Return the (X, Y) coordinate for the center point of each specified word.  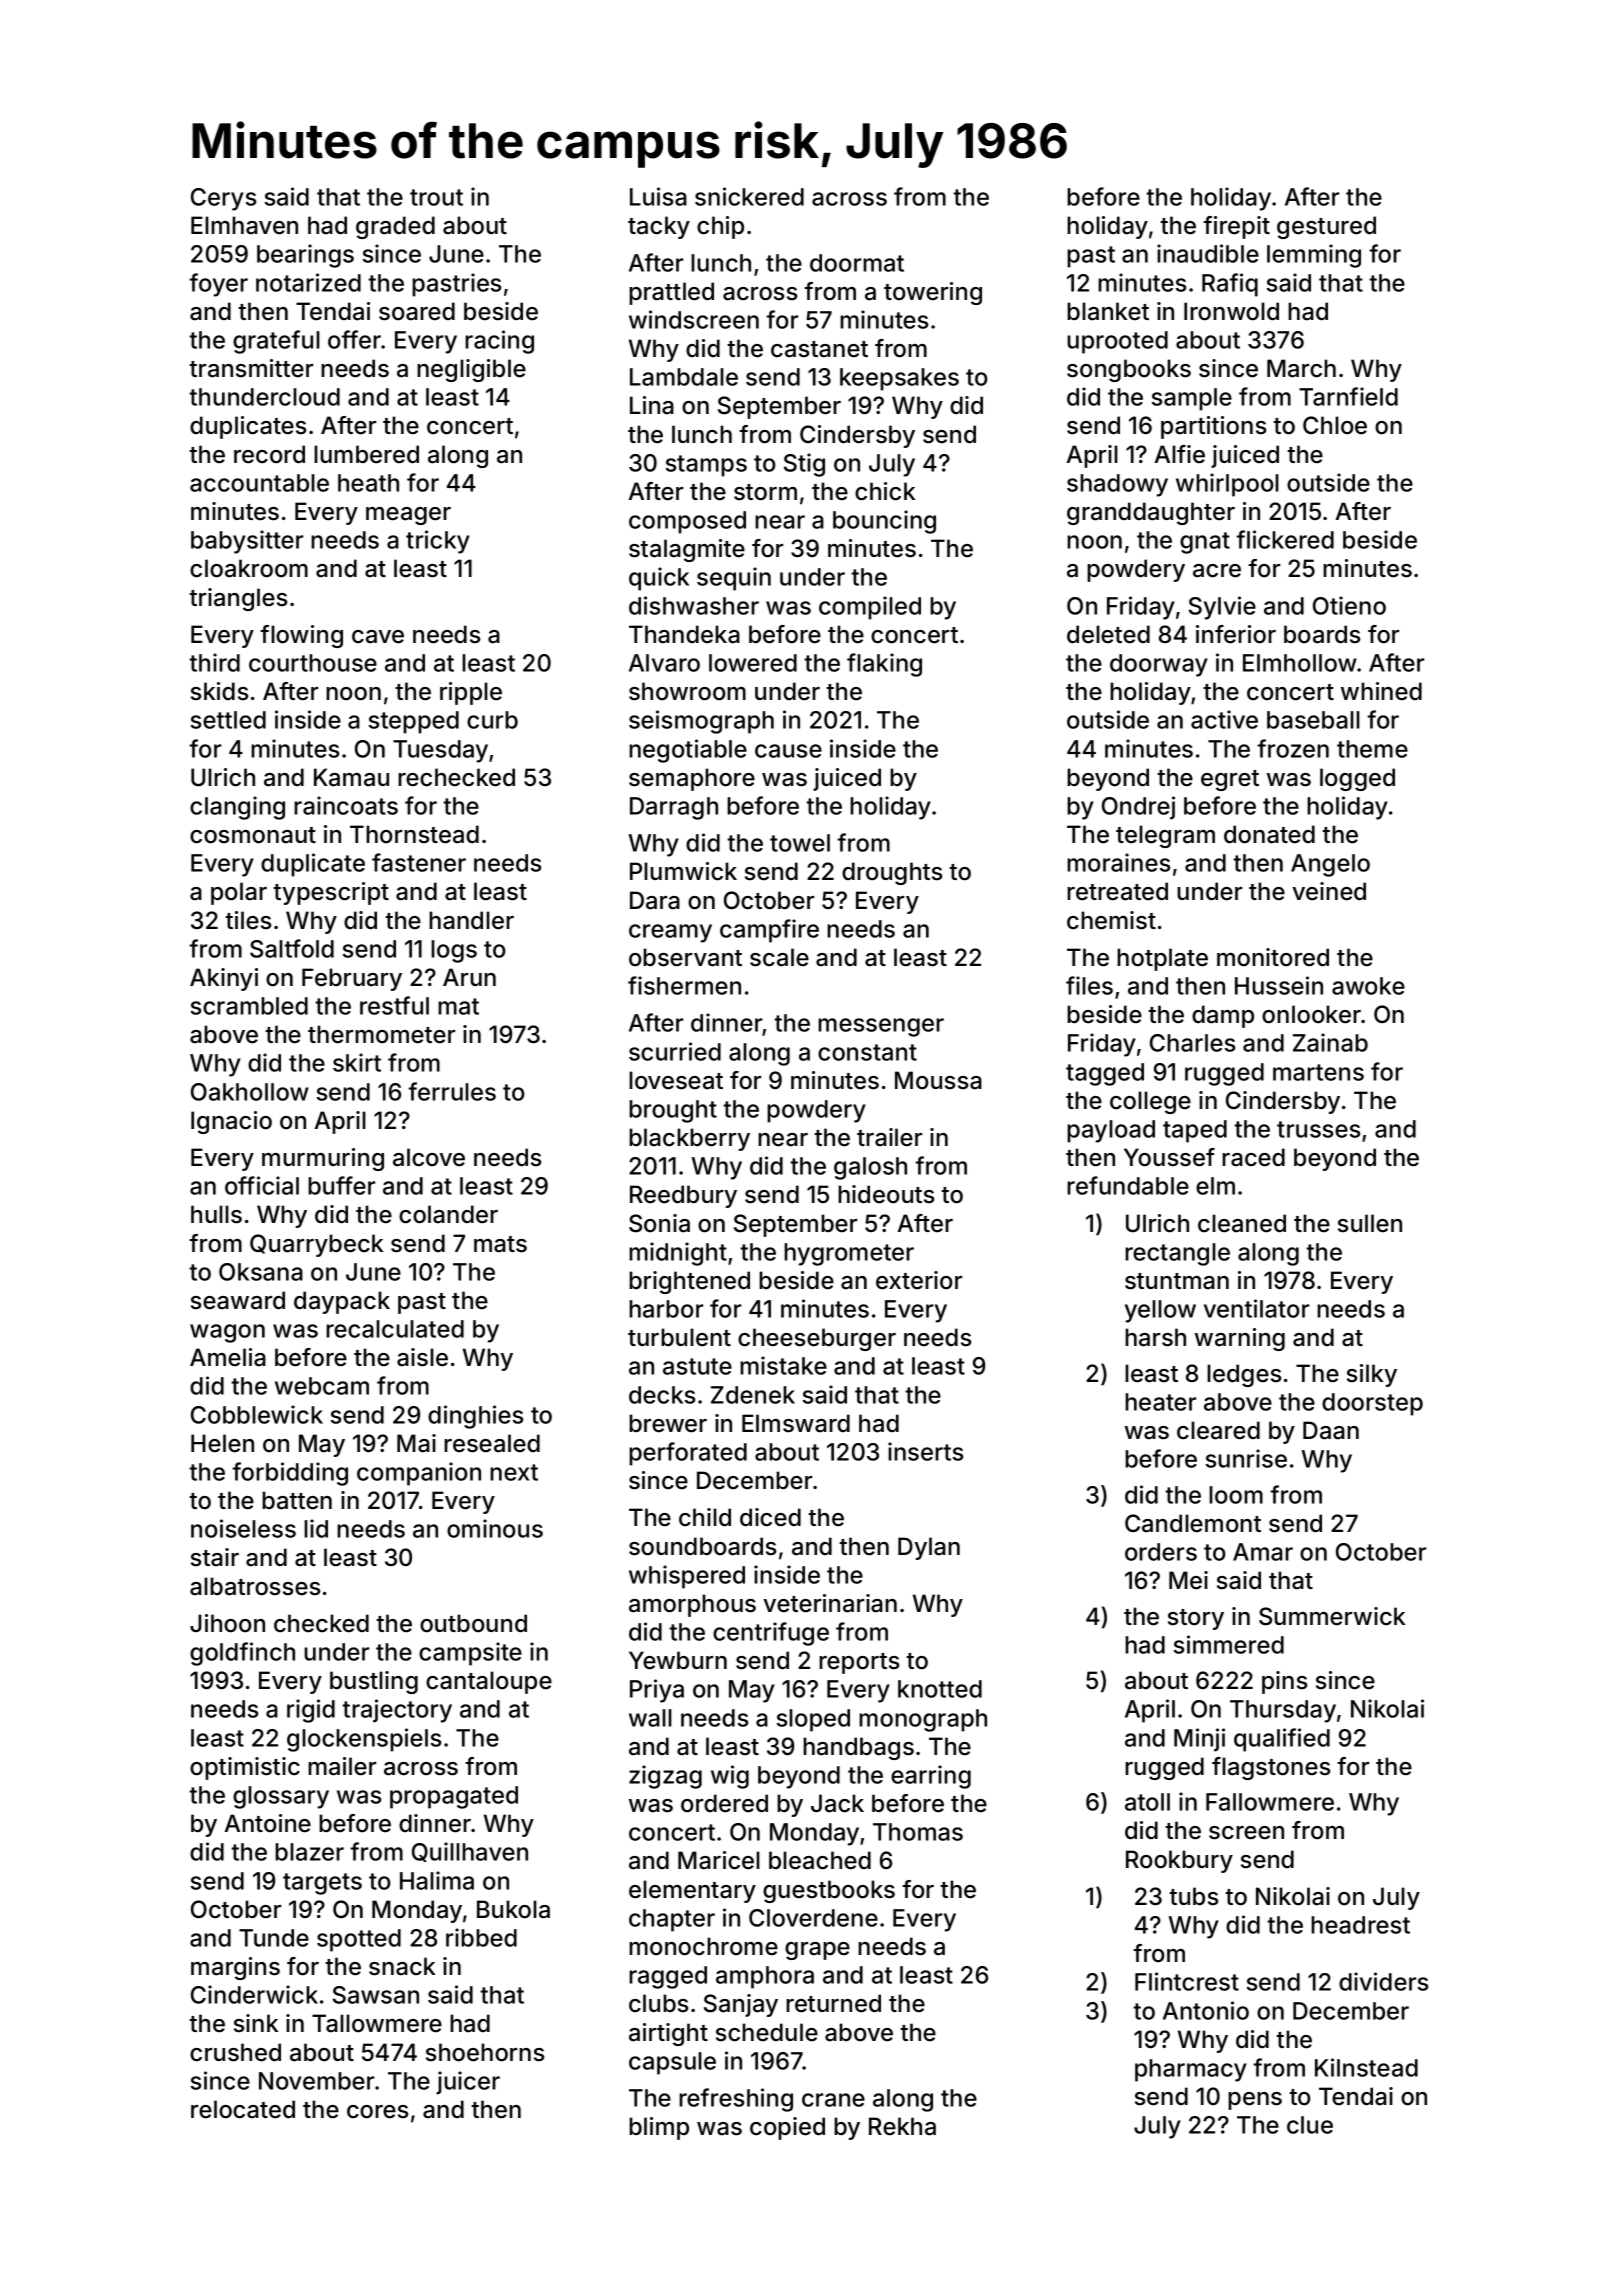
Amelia (228, 1357)
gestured (1326, 227)
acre (1217, 571)
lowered (753, 663)
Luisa (658, 196)
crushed (235, 2052)
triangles (238, 599)
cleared (1218, 1430)
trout (436, 197)
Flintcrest (1187, 1981)
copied (787, 2128)
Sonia (659, 1223)
